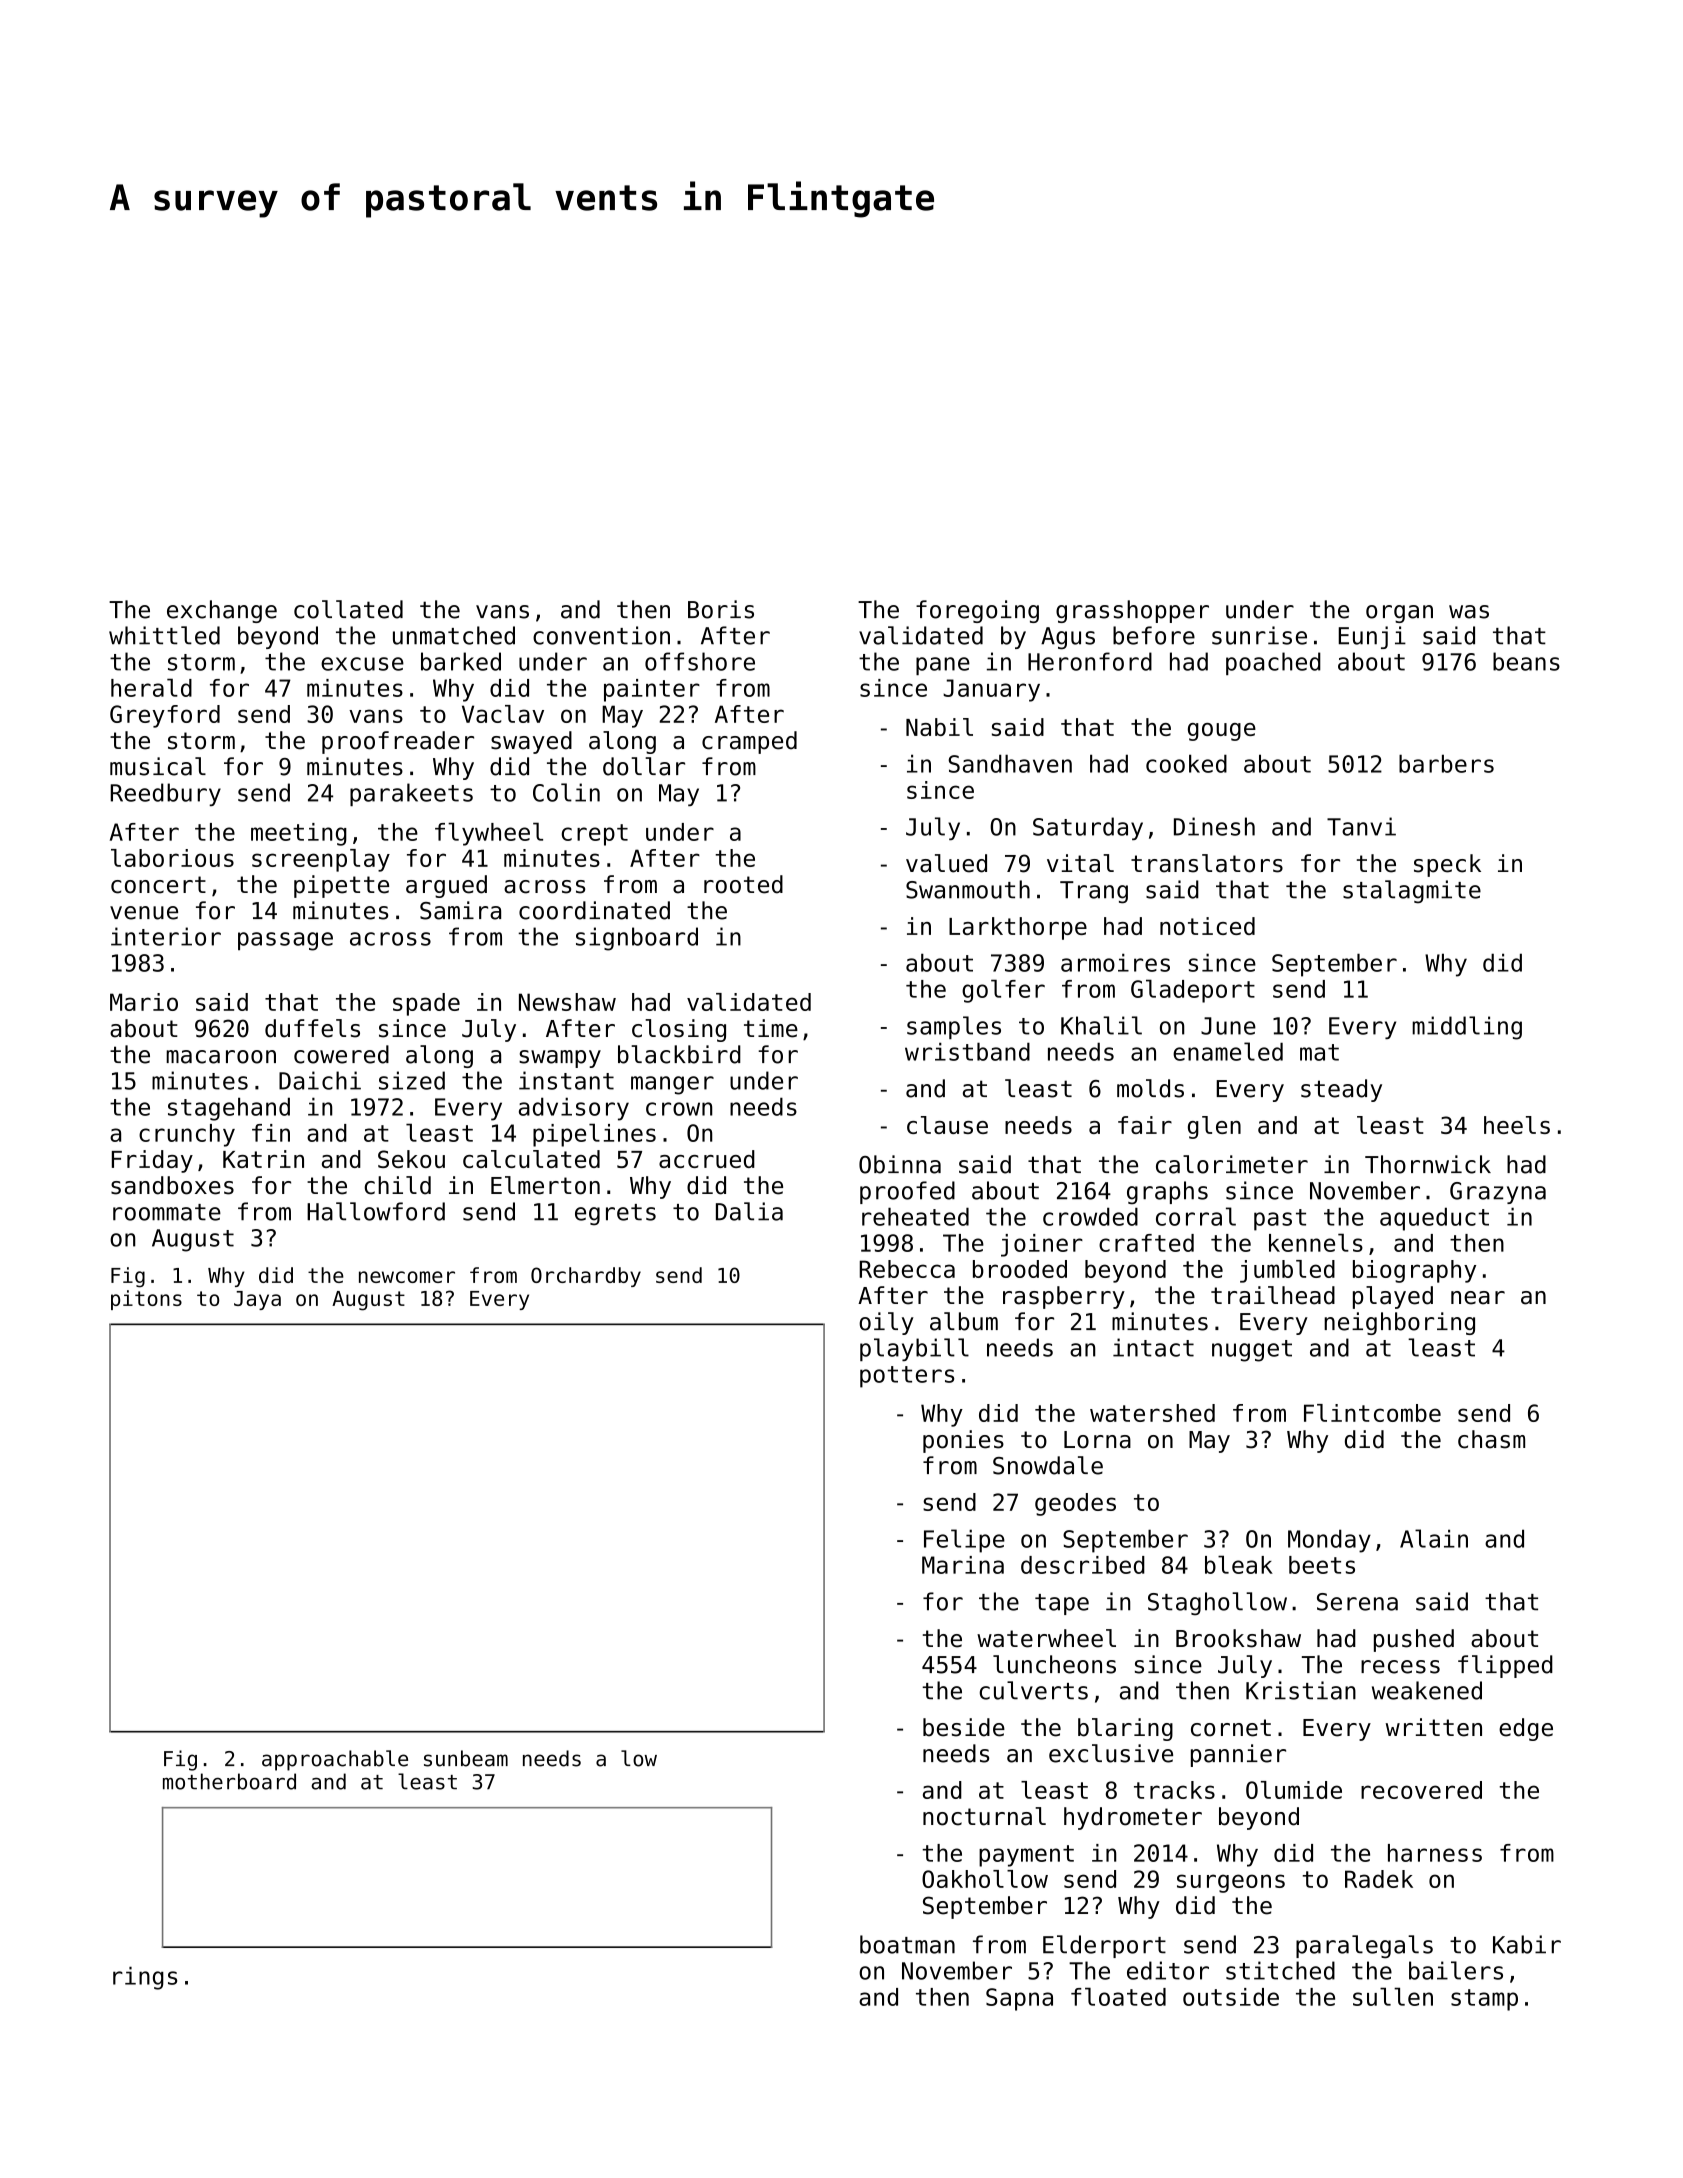  I want to click on exchange, so click(222, 611).
